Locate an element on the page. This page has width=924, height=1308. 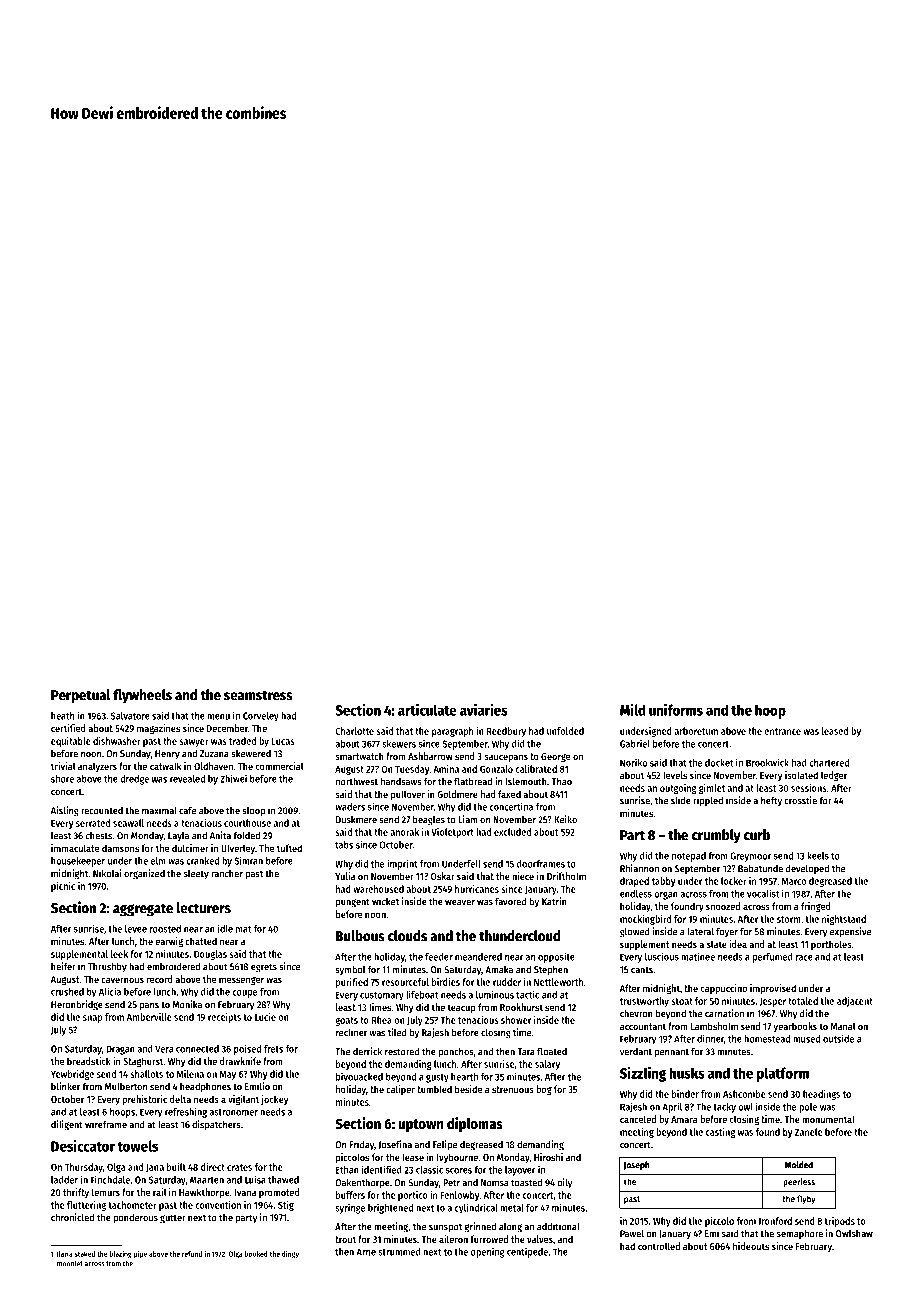
refund is located at coordinates (192, 1254).
